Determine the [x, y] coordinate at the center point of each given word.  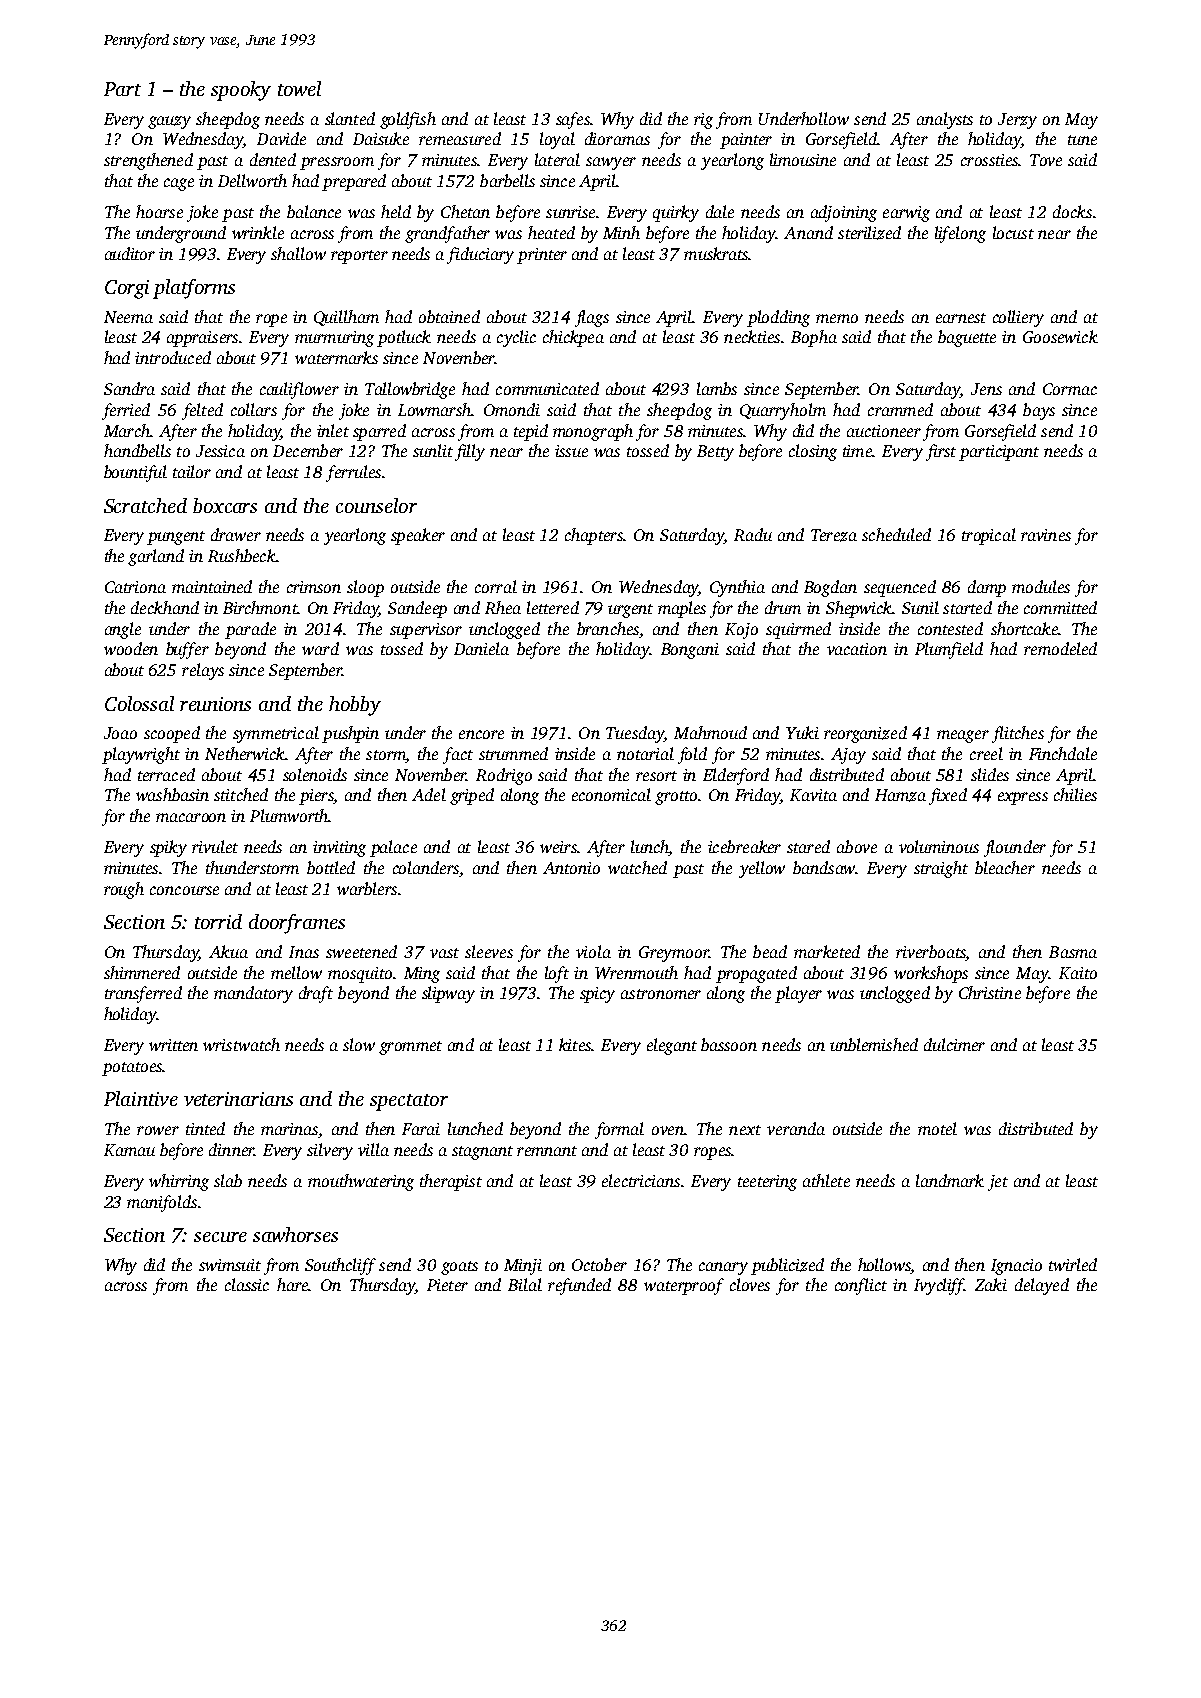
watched [637, 867]
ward [320, 648]
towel [299, 88]
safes [573, 120]
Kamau [129, 1150]
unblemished [874, 1044]
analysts [945, 120]
